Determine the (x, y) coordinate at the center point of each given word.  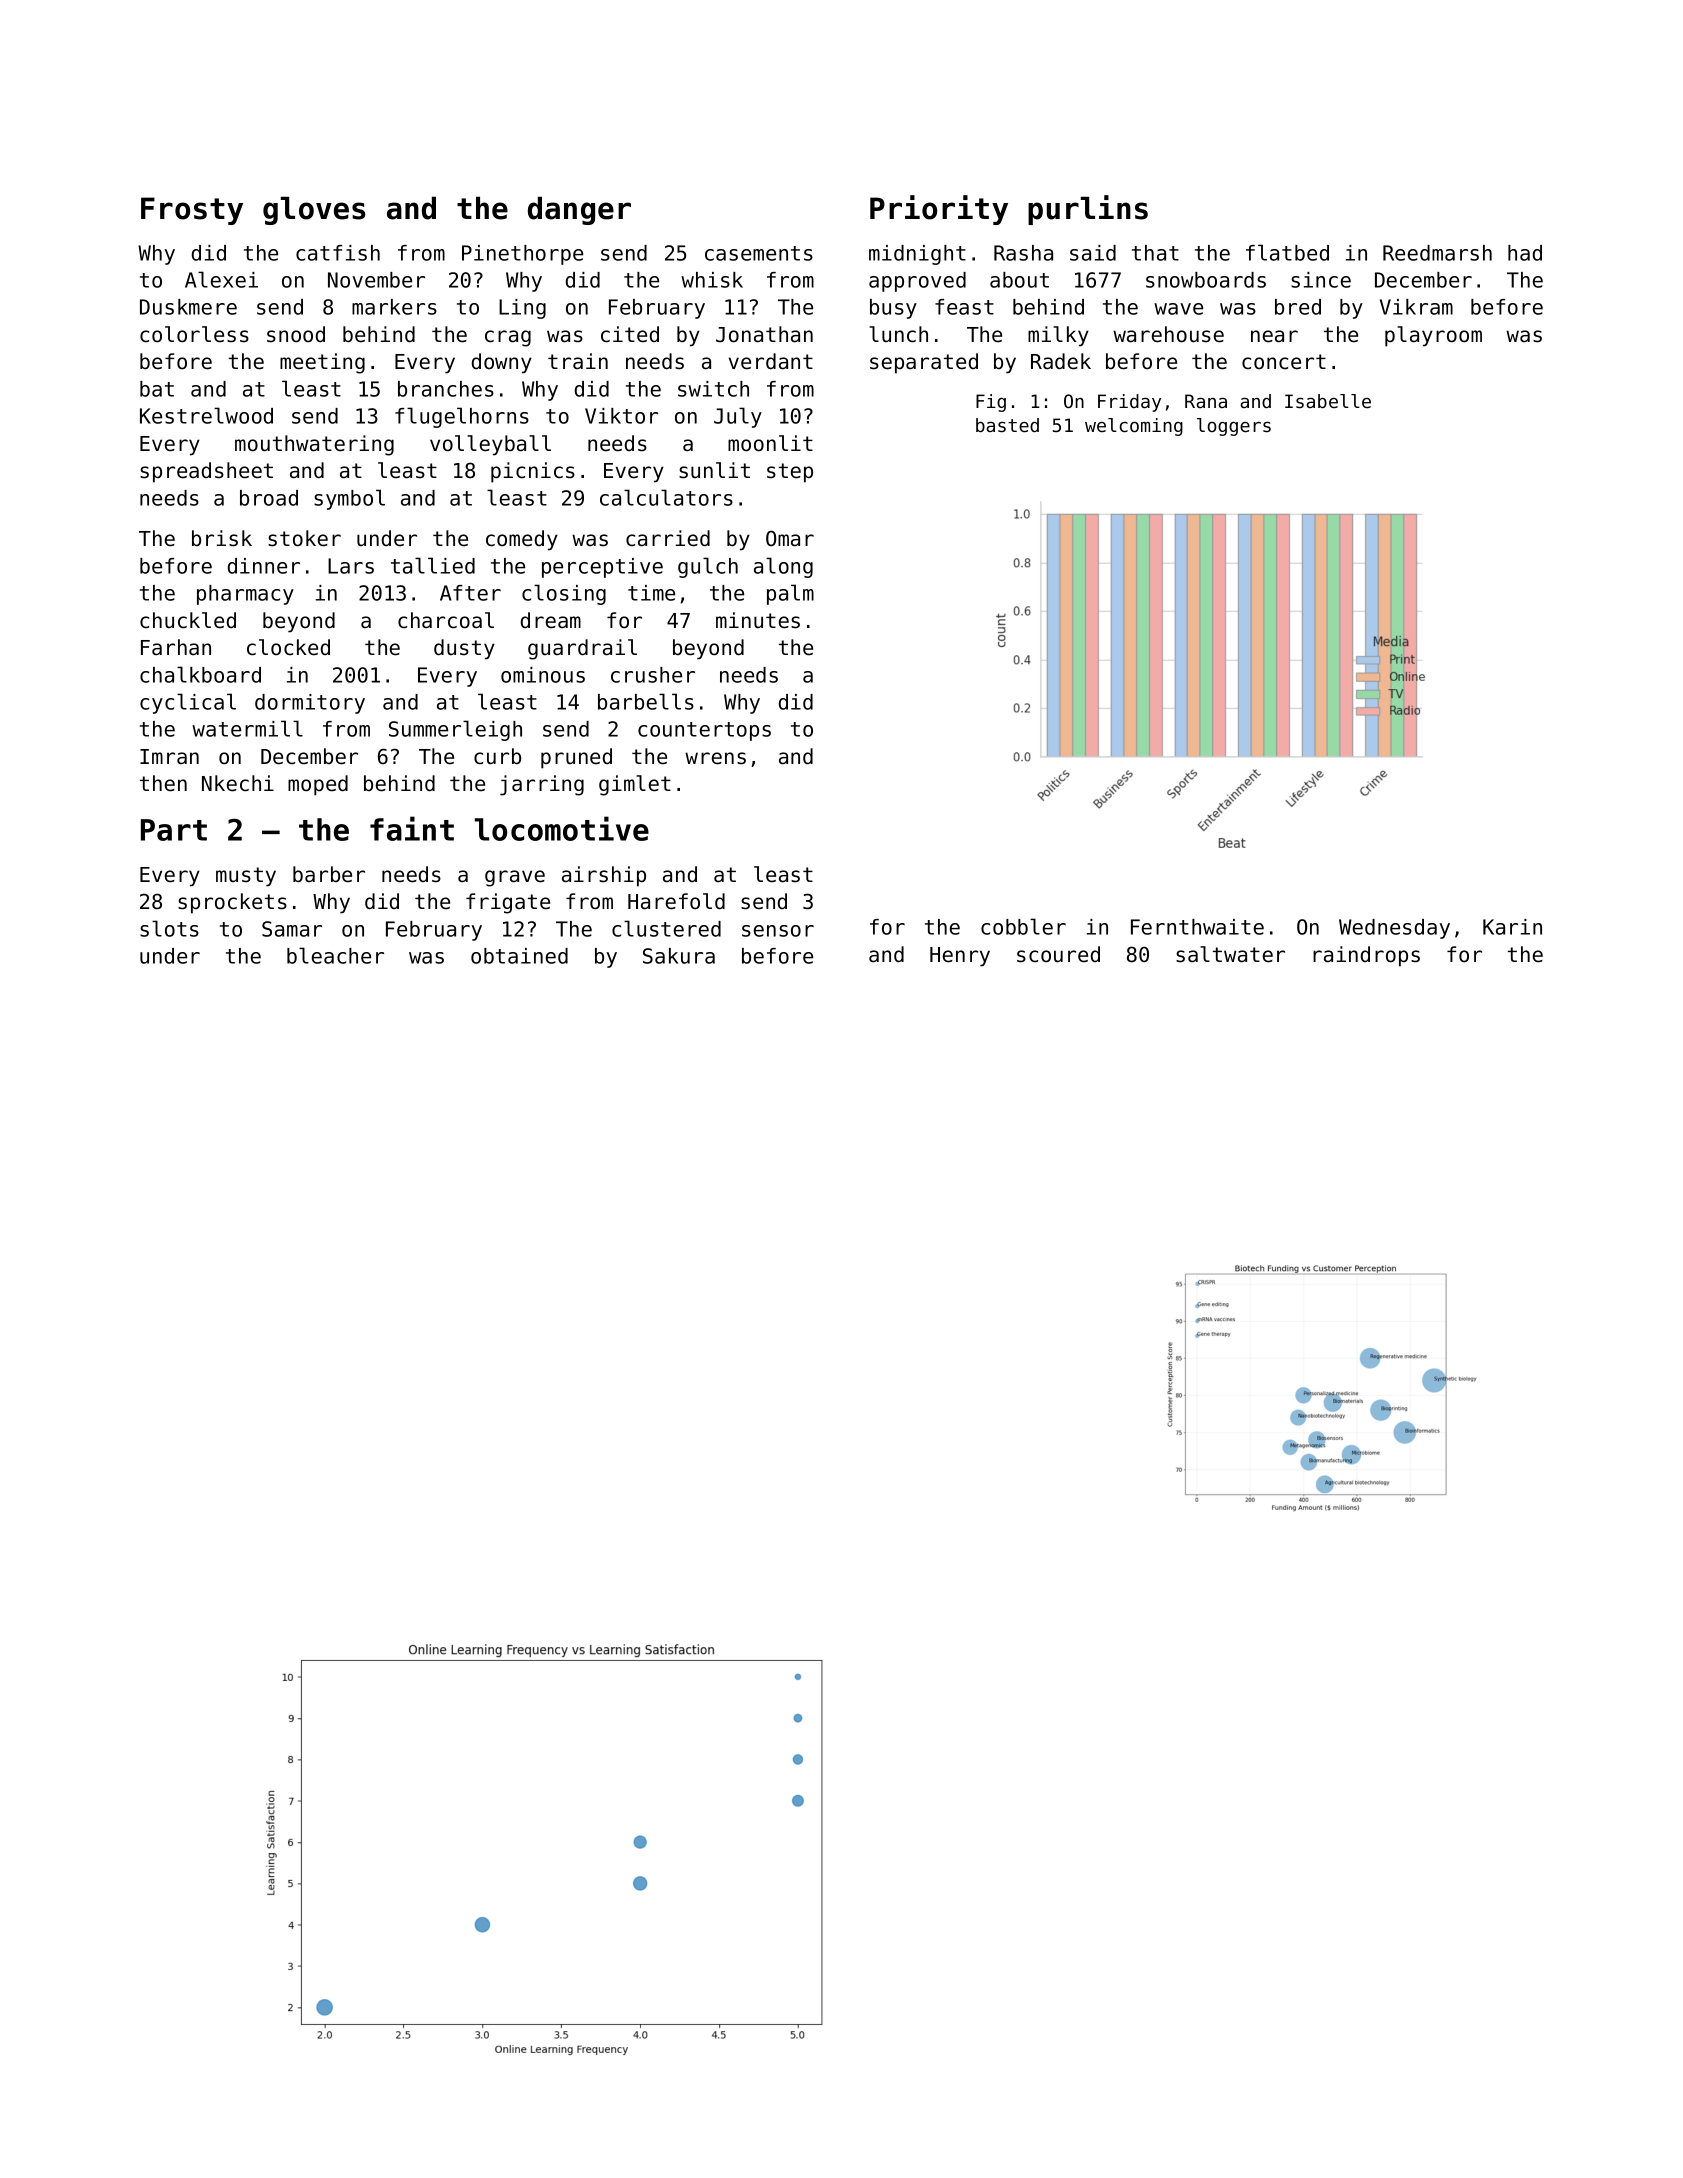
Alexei (221, 279)
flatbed (1287, 252)
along (783, 567)
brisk (222, 538)
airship (604, 876)
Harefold (676, 901)
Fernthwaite (1197, 927)
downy (502, 363)
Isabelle (1328, 401)
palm (790, 594)
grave (515, 878)
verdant (771, 361)
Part (174, 830)
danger (579, 210)
